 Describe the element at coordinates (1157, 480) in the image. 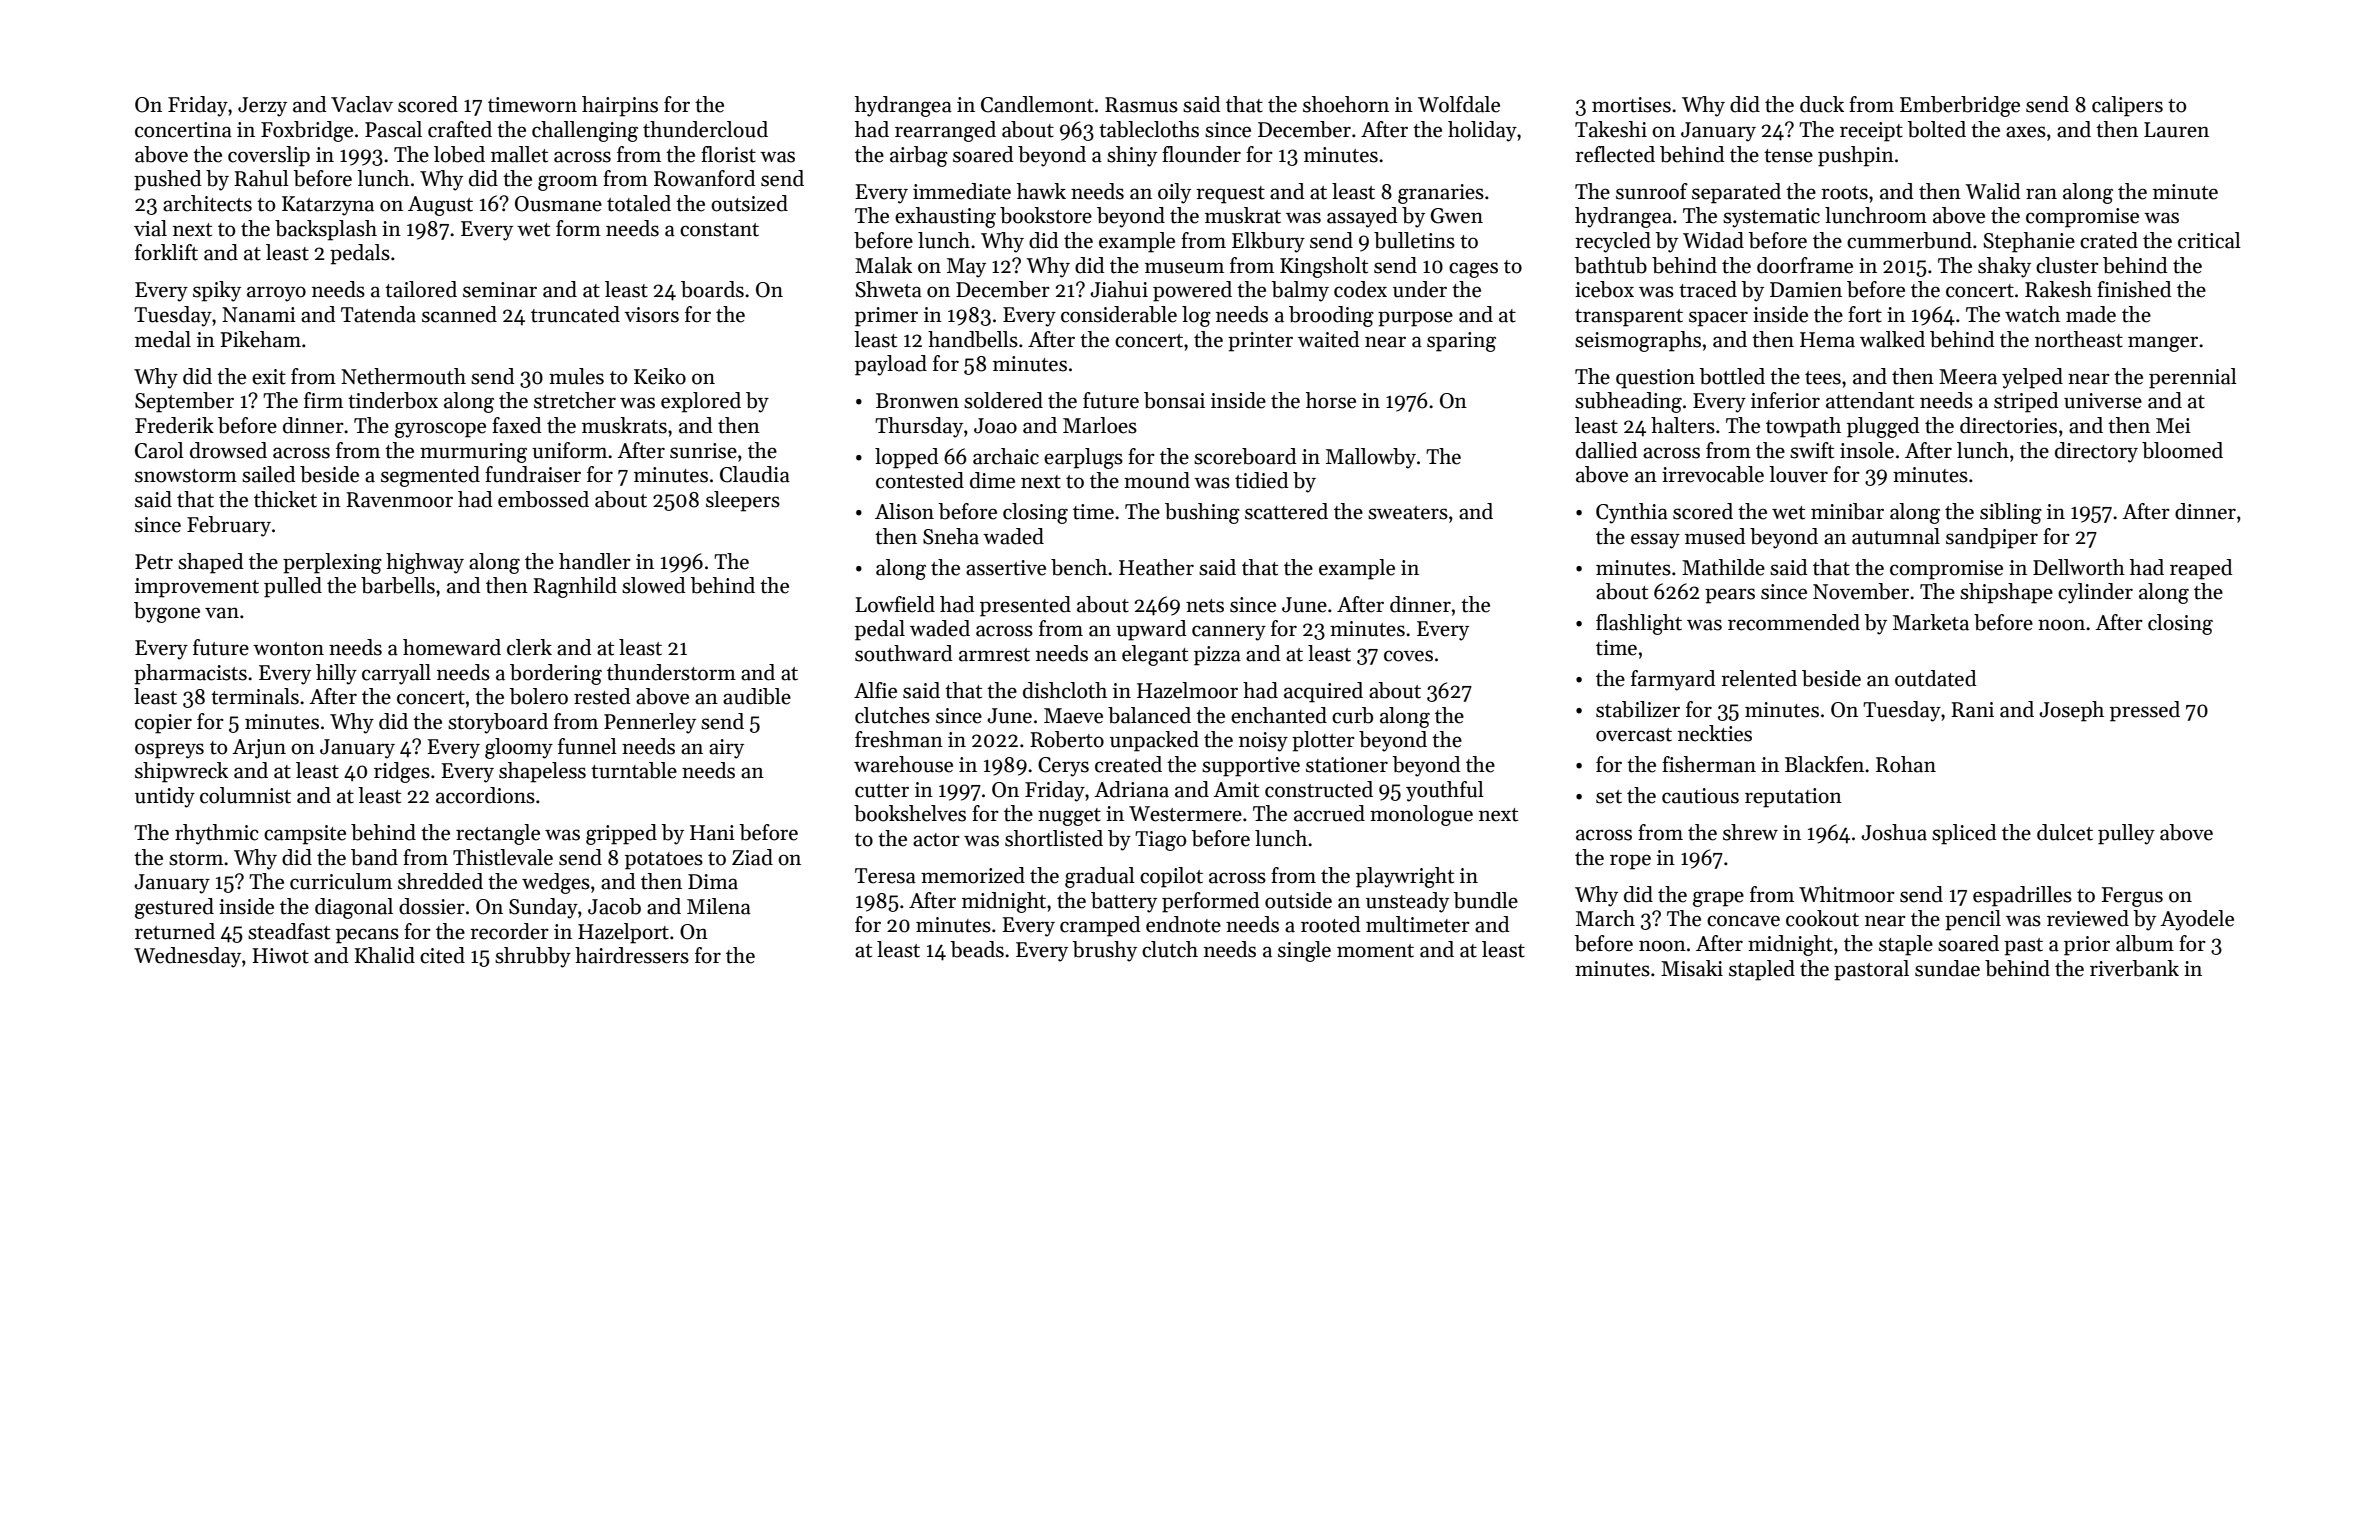

I see `mound` at that location.
